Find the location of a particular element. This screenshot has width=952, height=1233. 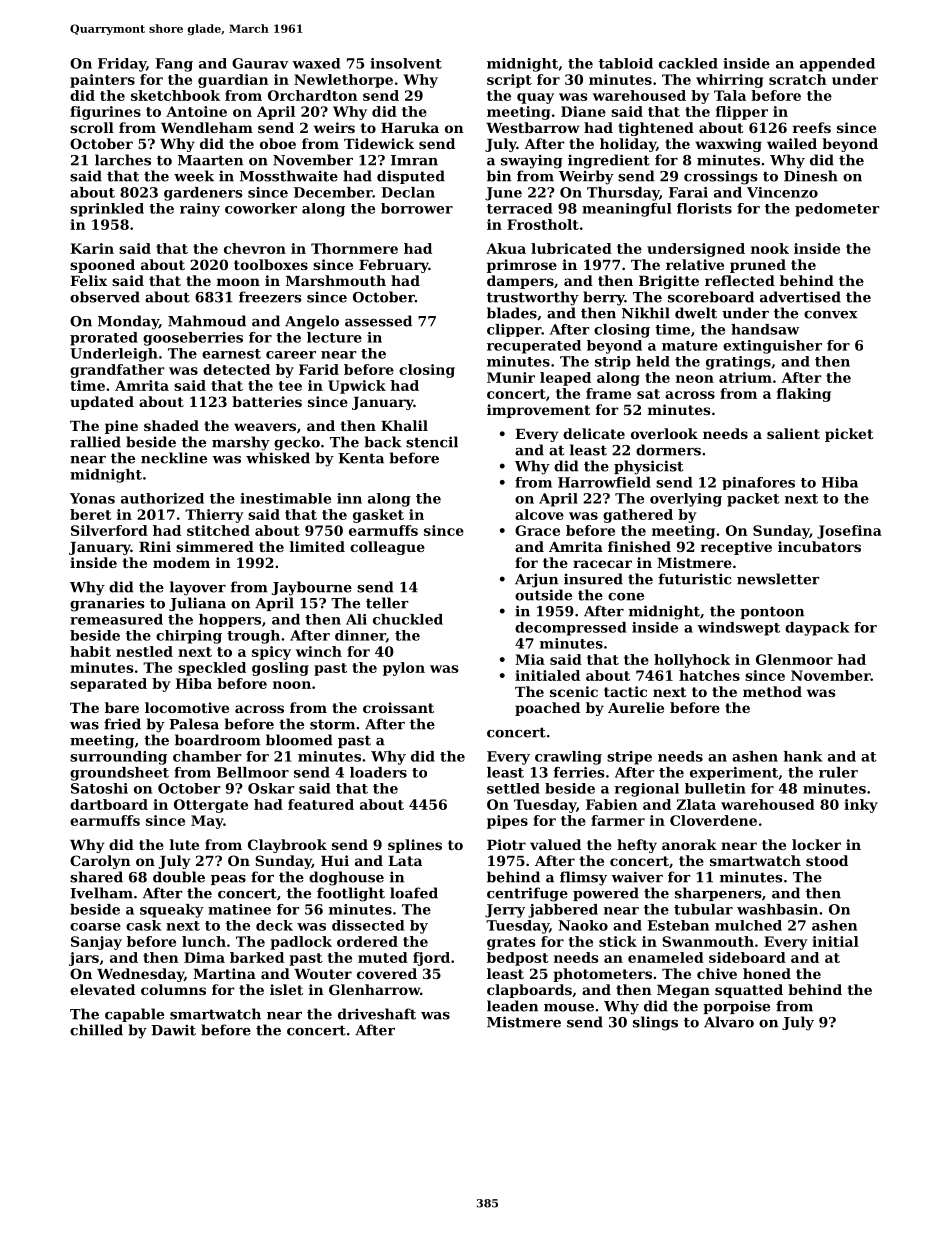

Fang is located at coordinates (174, 65).
